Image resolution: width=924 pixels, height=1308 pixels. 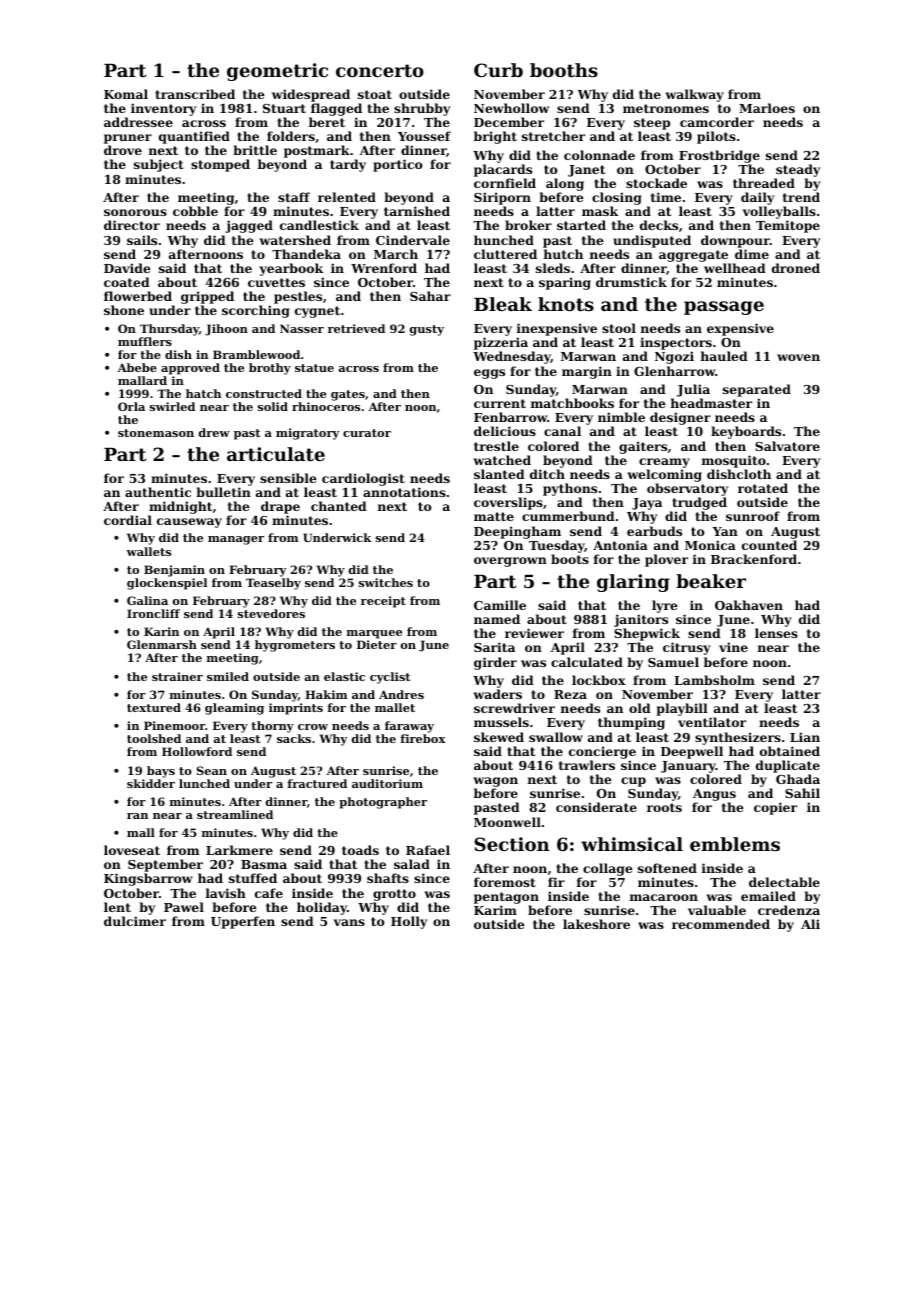 I want to click on cuvettes, so click(x=276, y=282).
